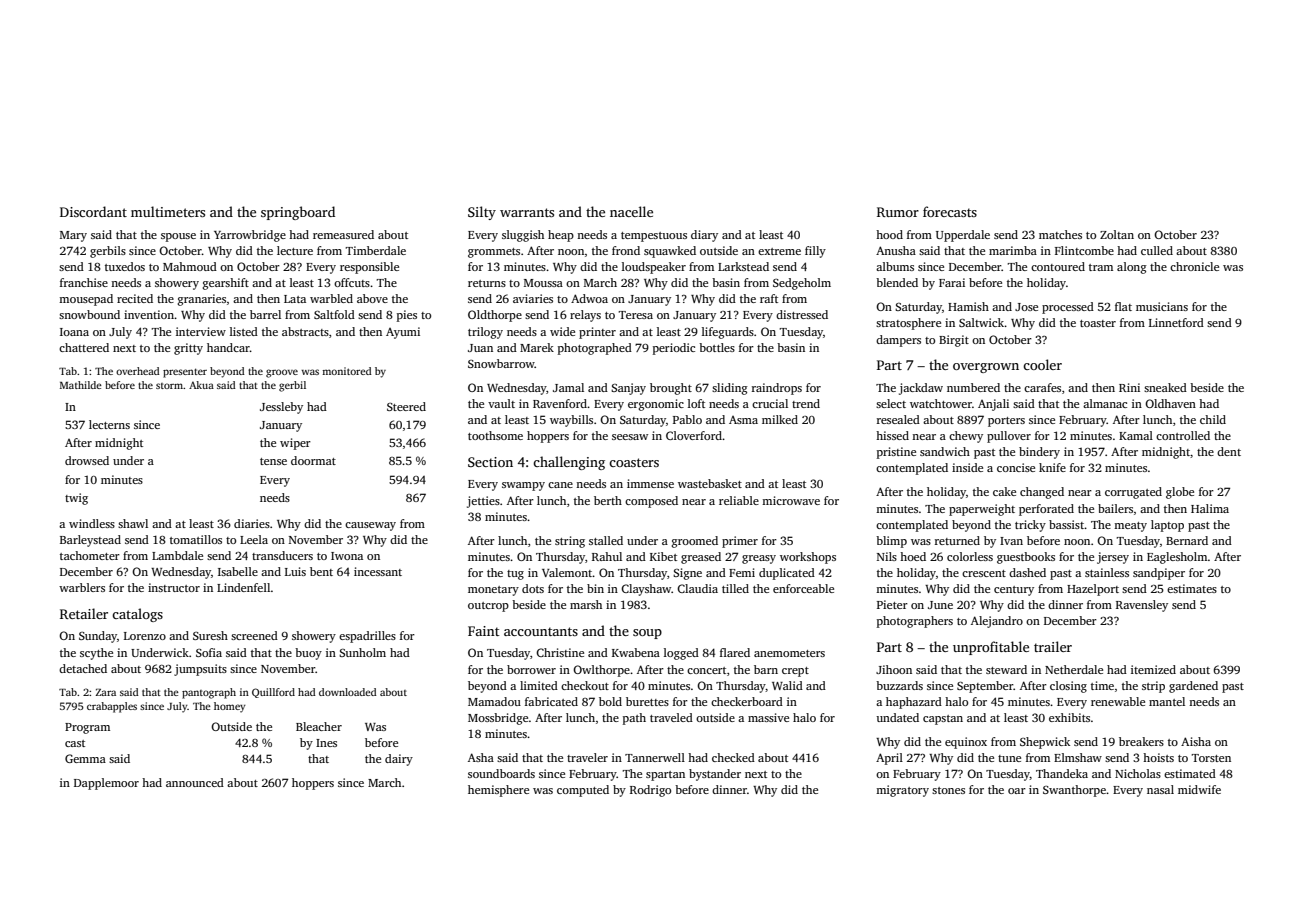 The image size is (1308, 924). Describe the element at coordinates (90, 541) in the page. I see `Barleystead` at that location.
